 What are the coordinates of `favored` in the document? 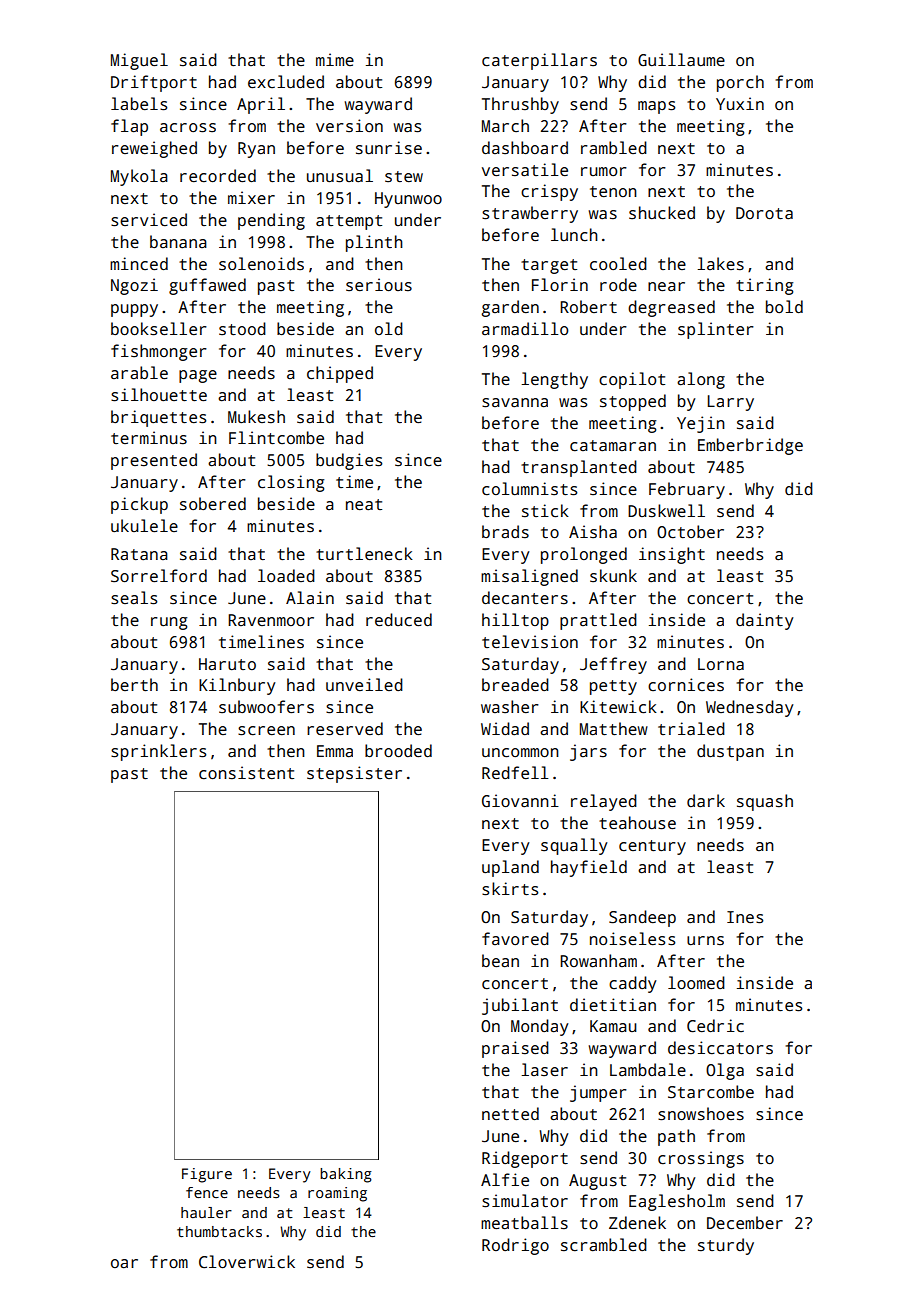 It's located at (515, 938).
